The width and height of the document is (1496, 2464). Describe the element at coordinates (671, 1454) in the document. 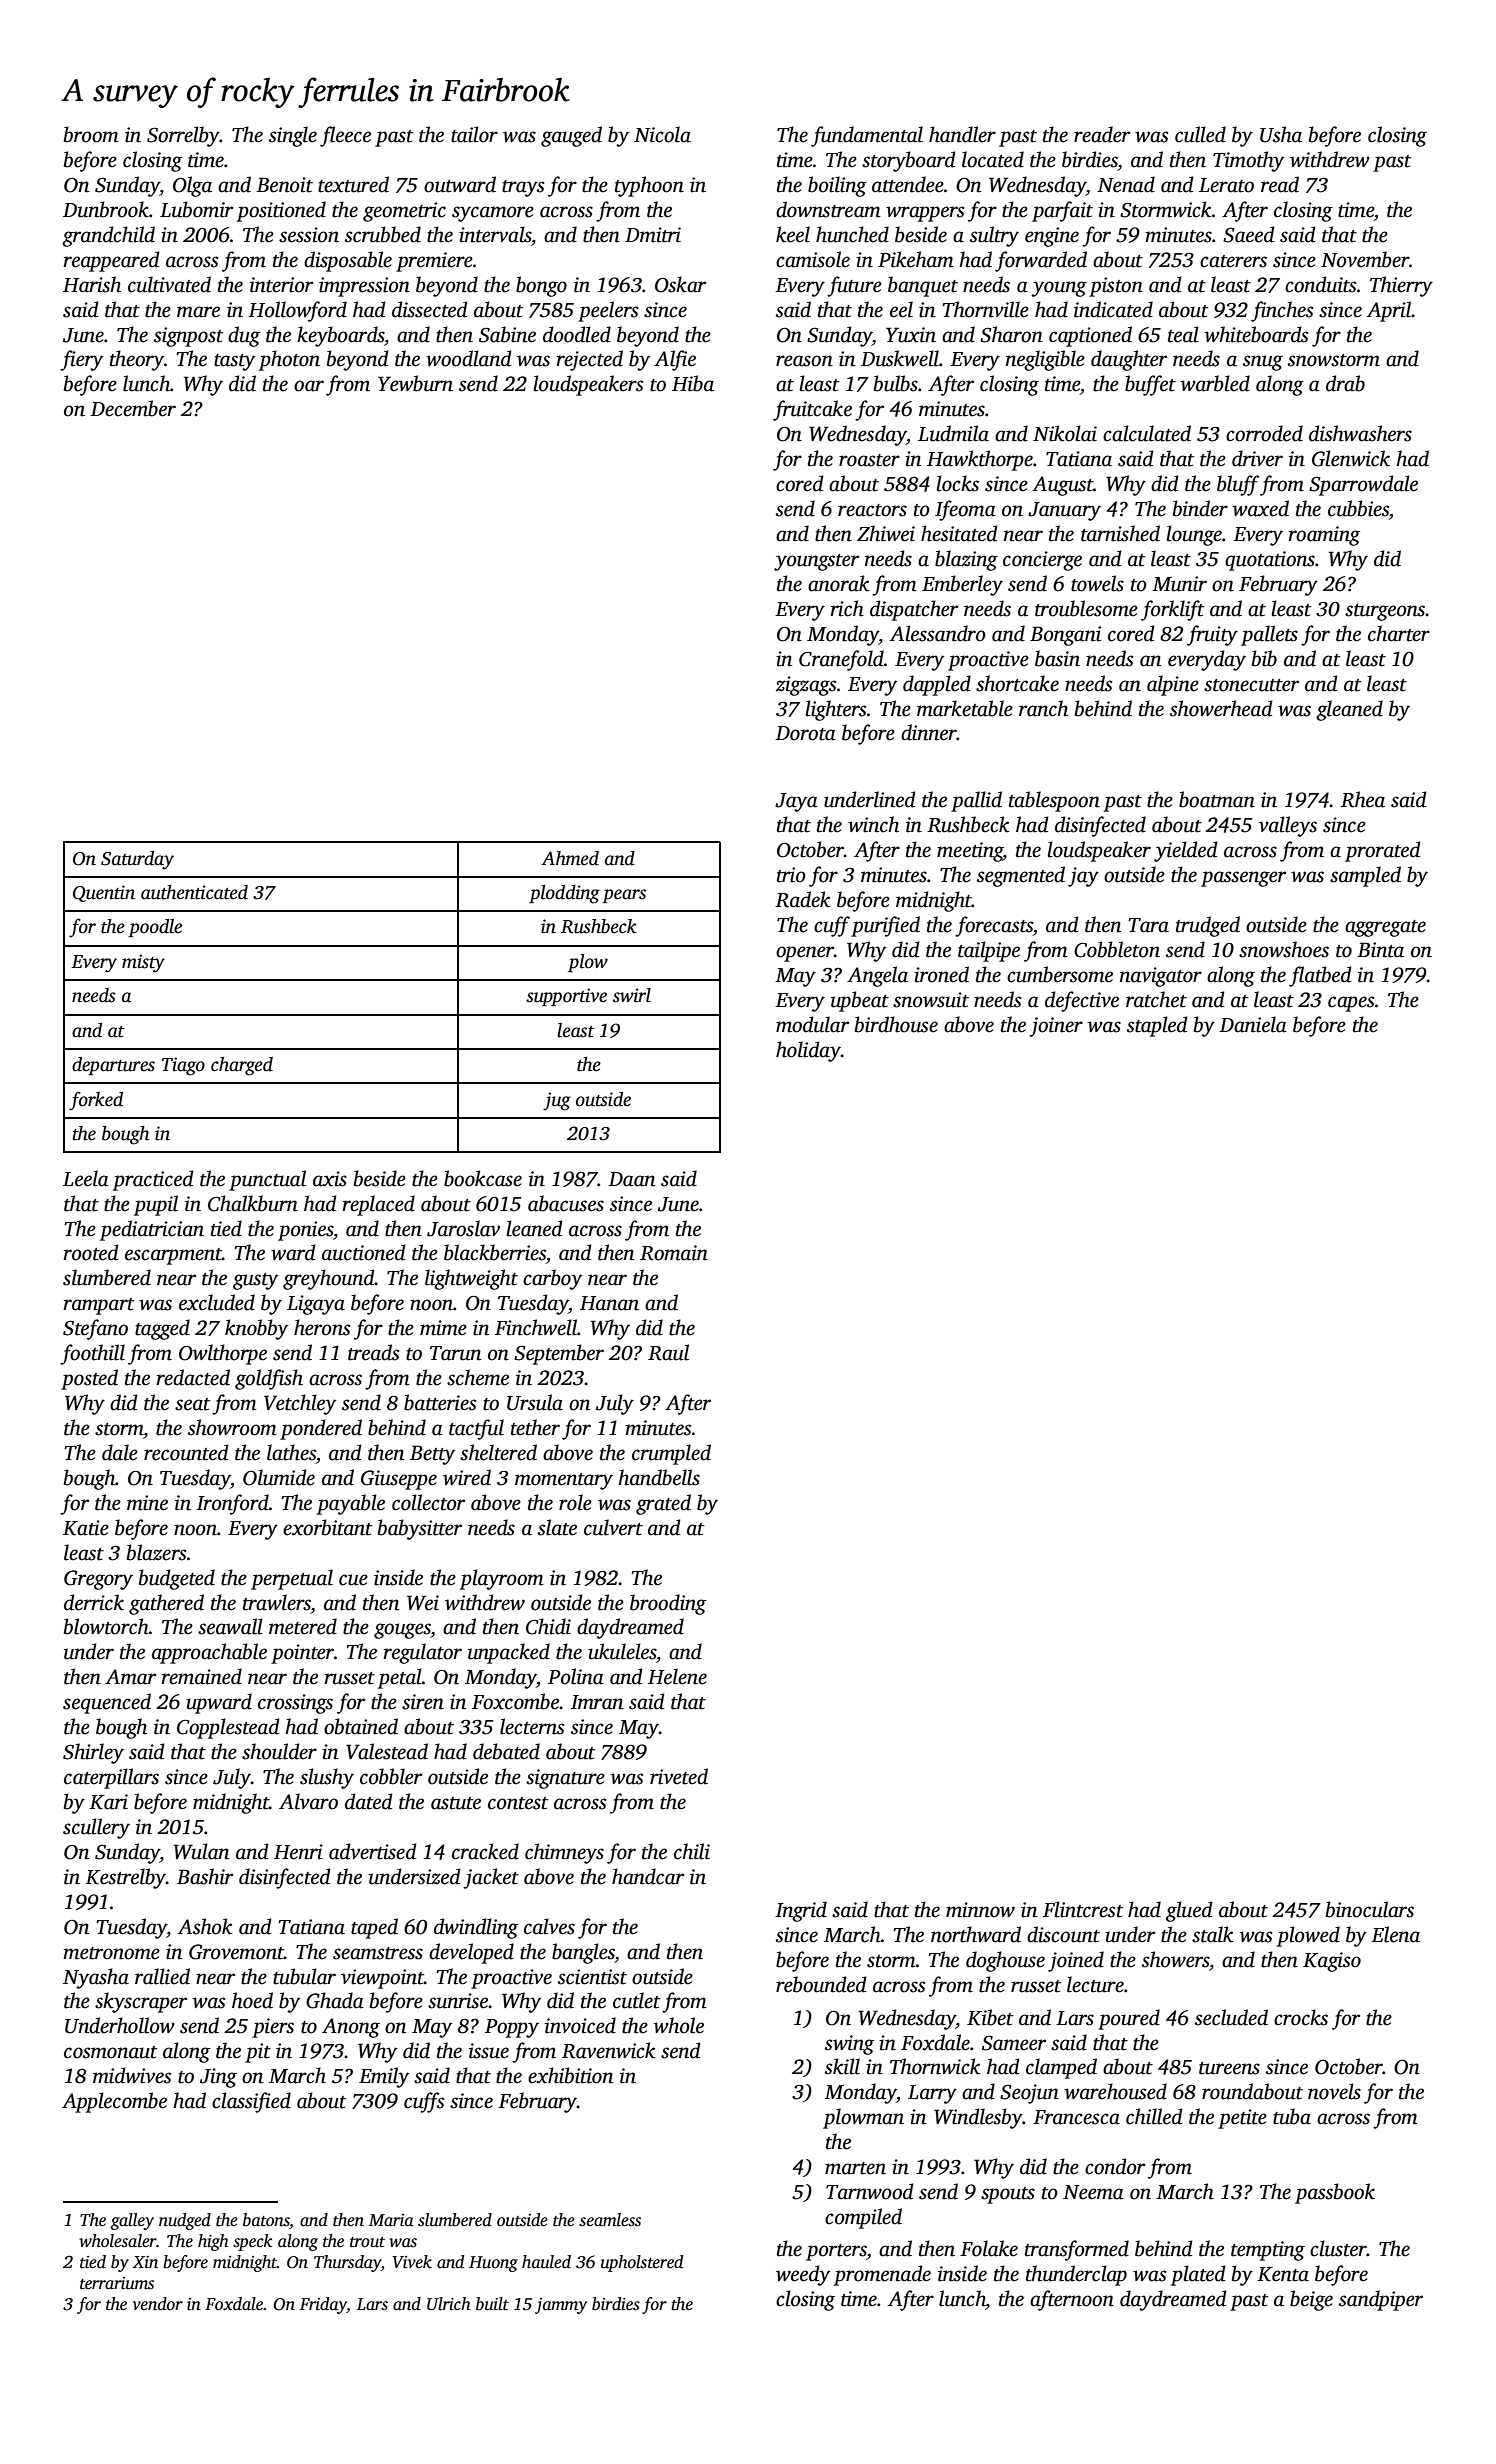

I see `crumpled` at that location.
